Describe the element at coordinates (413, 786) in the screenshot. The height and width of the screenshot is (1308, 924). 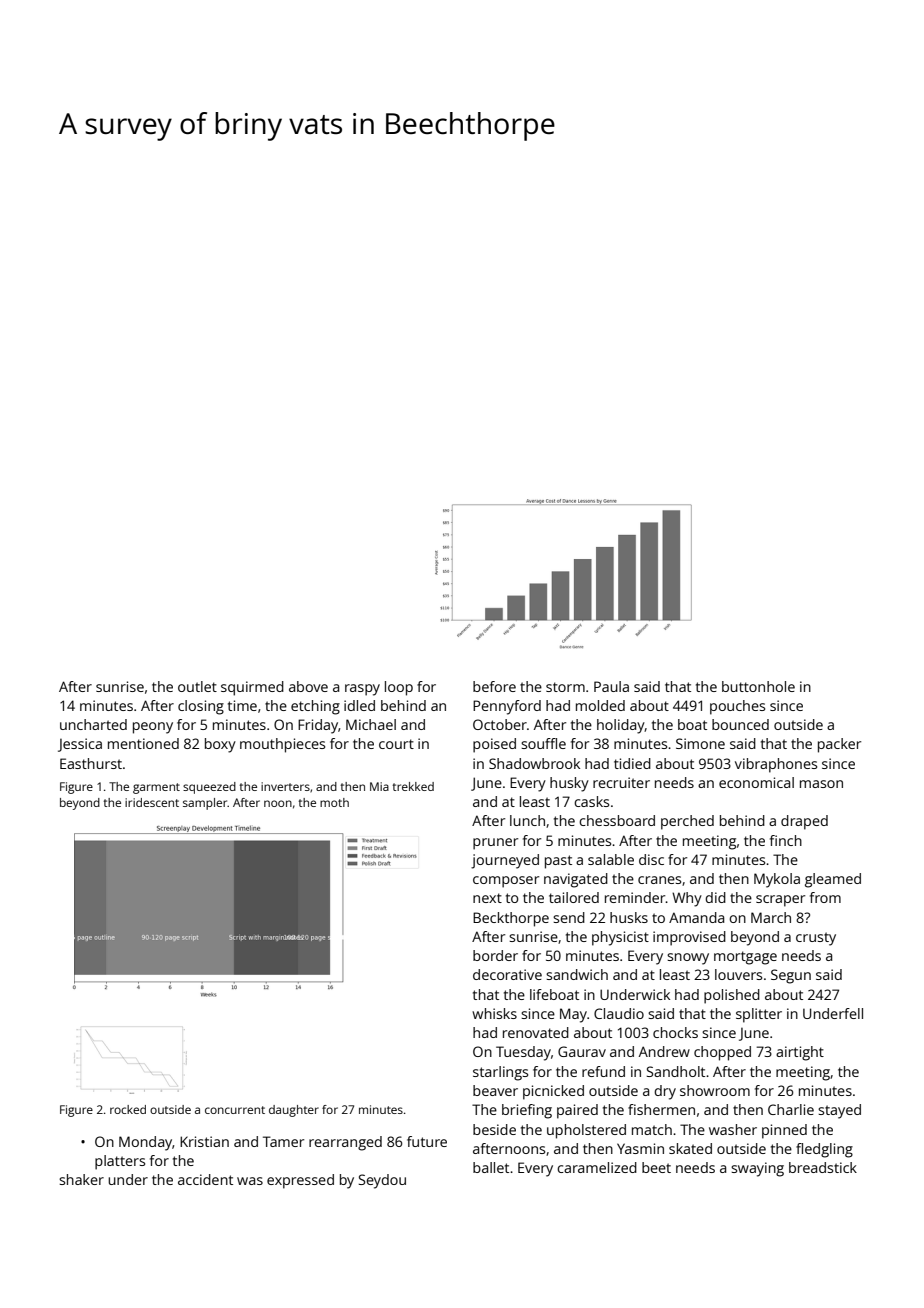
I see `trekked` at that location.
